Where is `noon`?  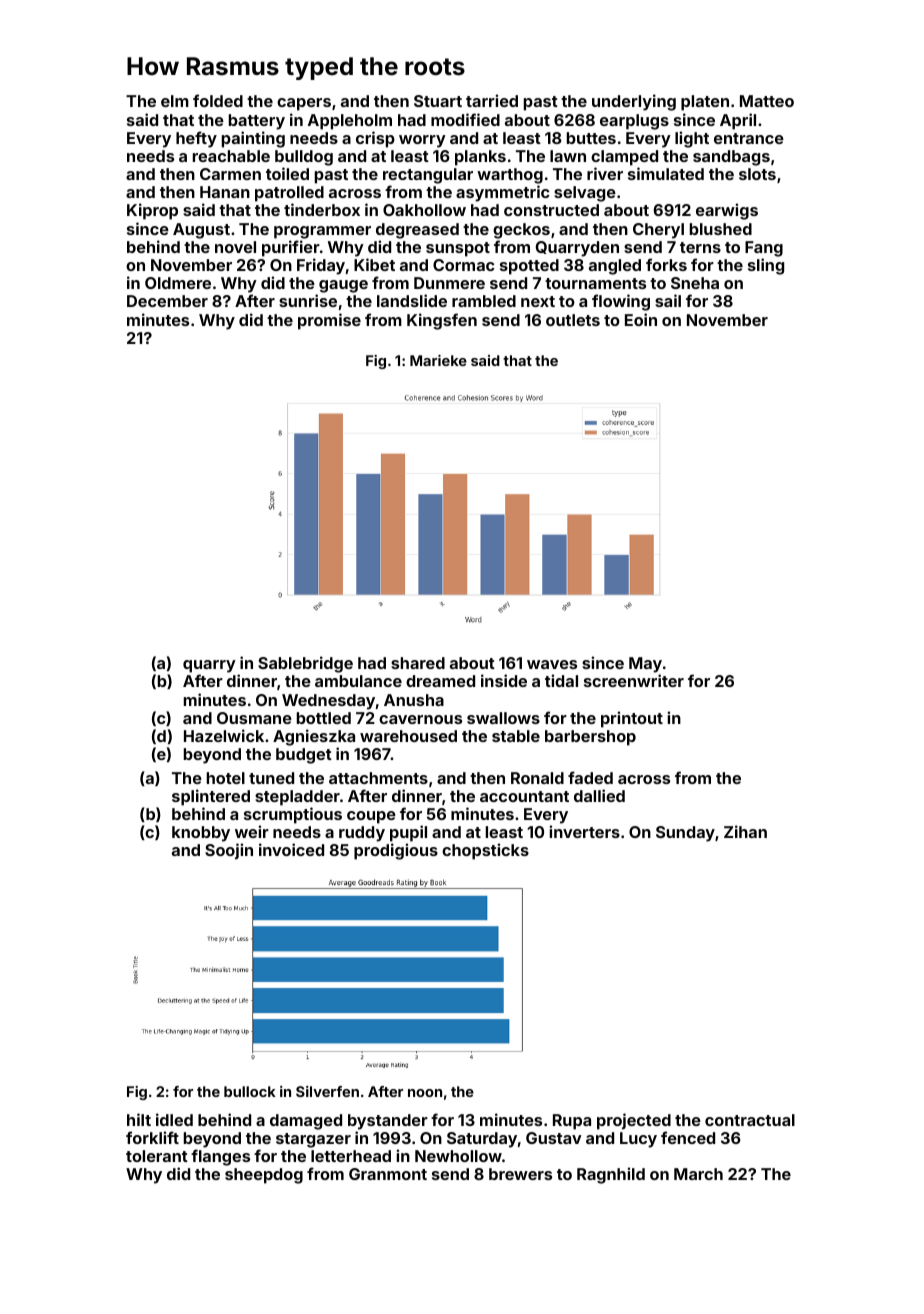
noon is located at coordinates (425, 1093).
